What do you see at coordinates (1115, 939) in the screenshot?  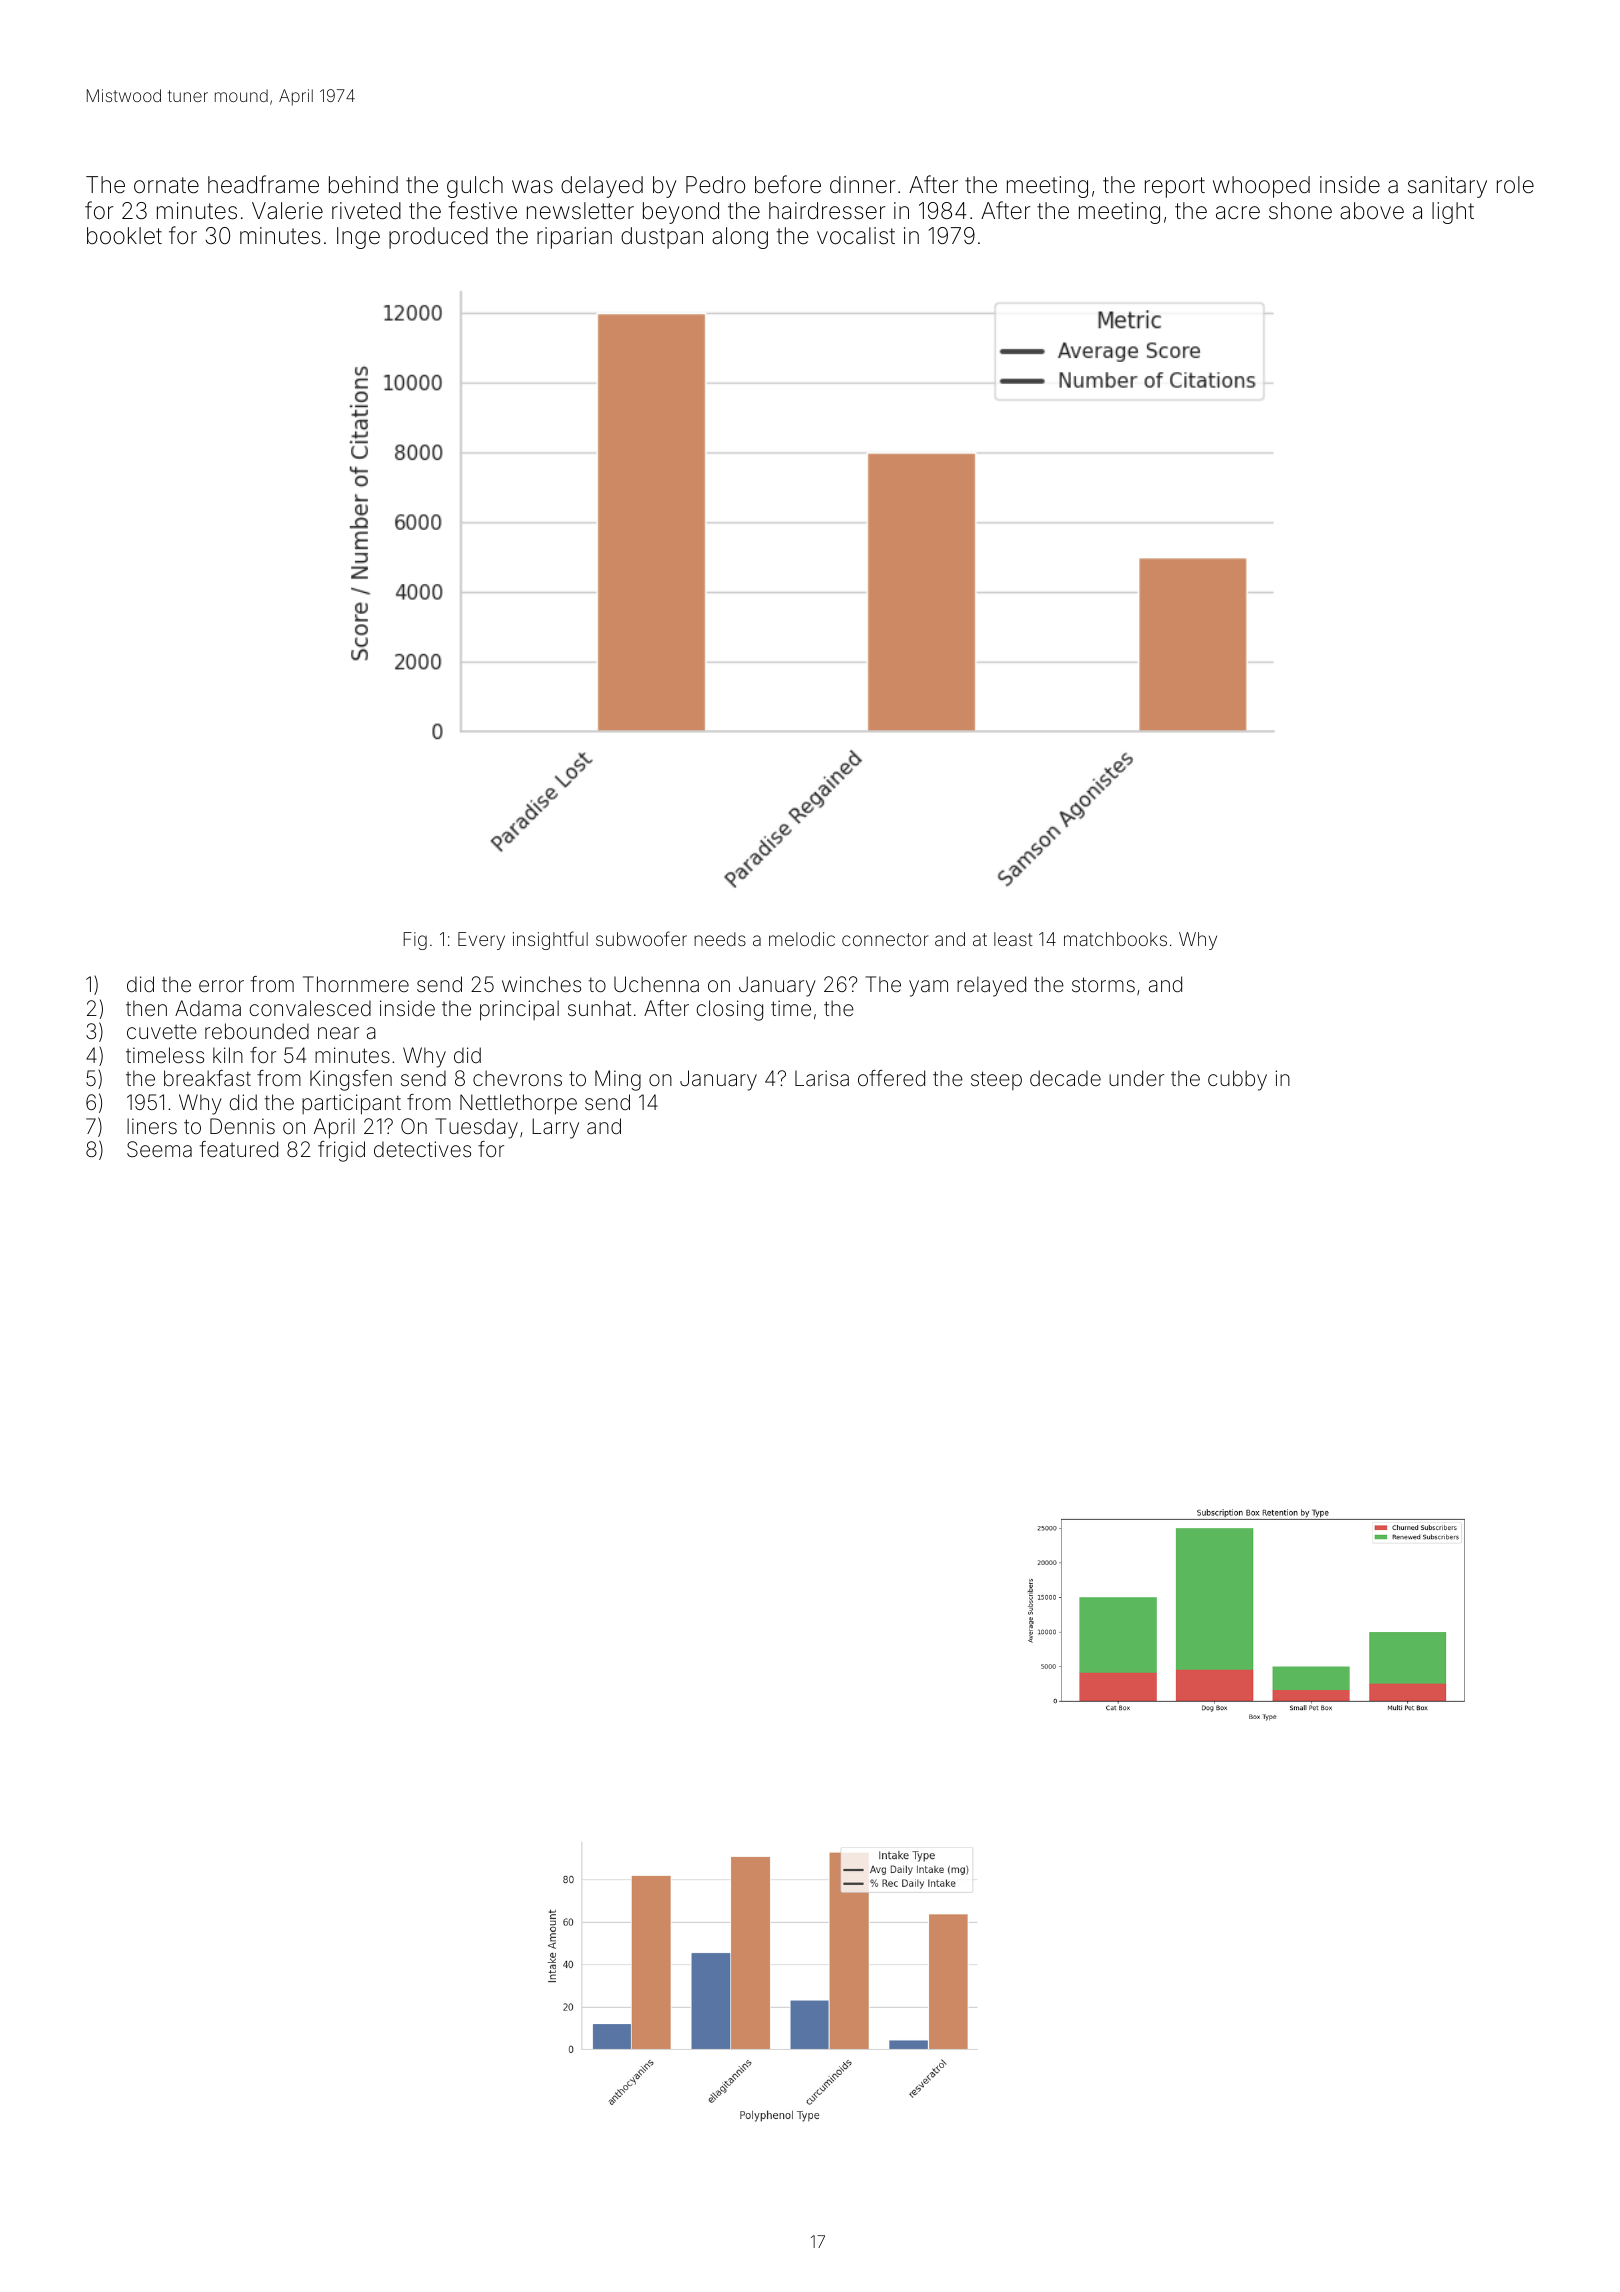 I see `matchbooks` at bounding box center [1115, 939].
